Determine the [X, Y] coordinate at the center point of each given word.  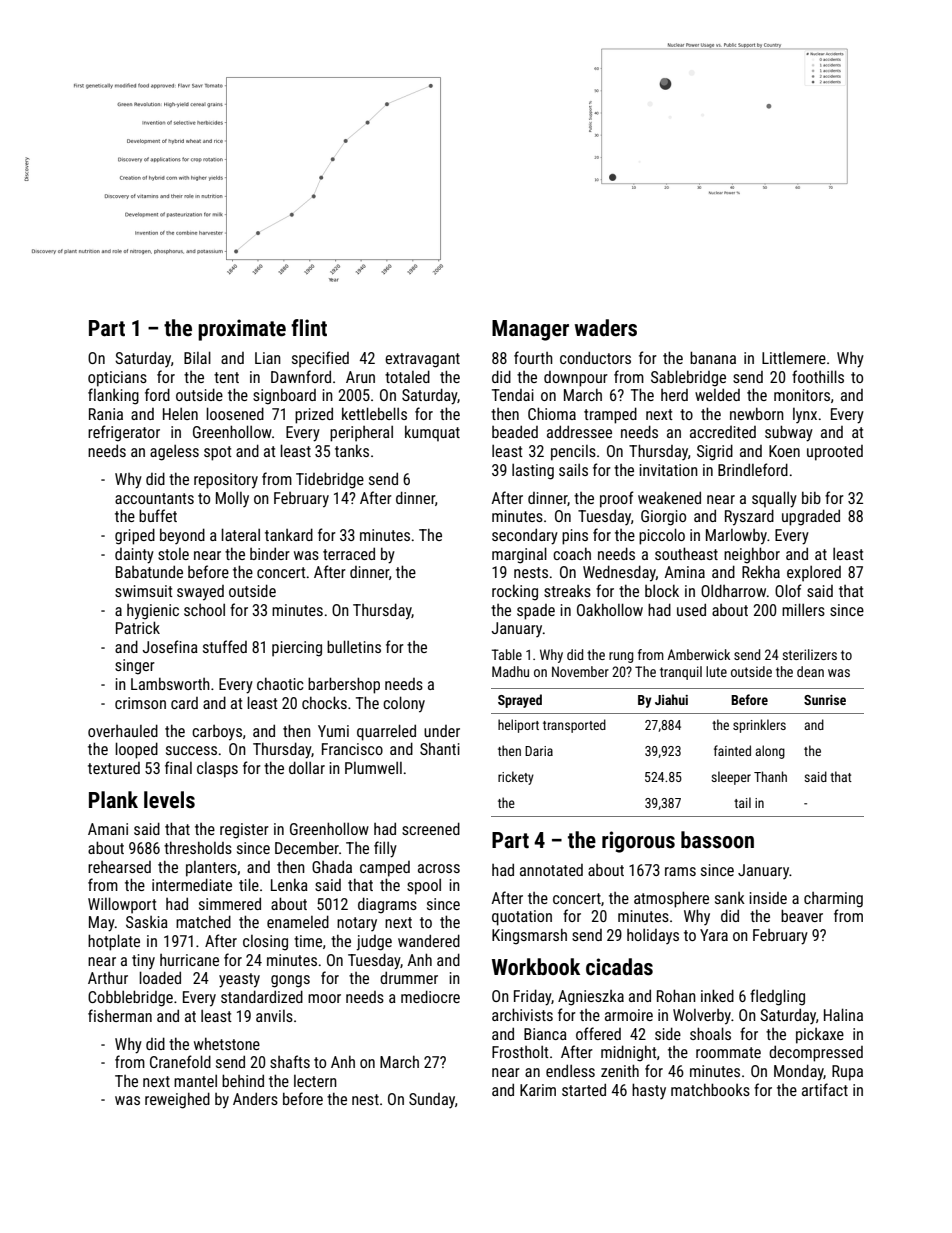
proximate [242, 330]
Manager [530, 330]
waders [606, 328]
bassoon [717, 840]
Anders [255, 1098]
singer [135, 667]
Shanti [440, 748]
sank [730, 898]
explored [814, 574]
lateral [240, 534]
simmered [230, 903]
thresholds [198, 847]
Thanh [770, 776]
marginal [519, 555]
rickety [516, 778]
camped [385, 869]
